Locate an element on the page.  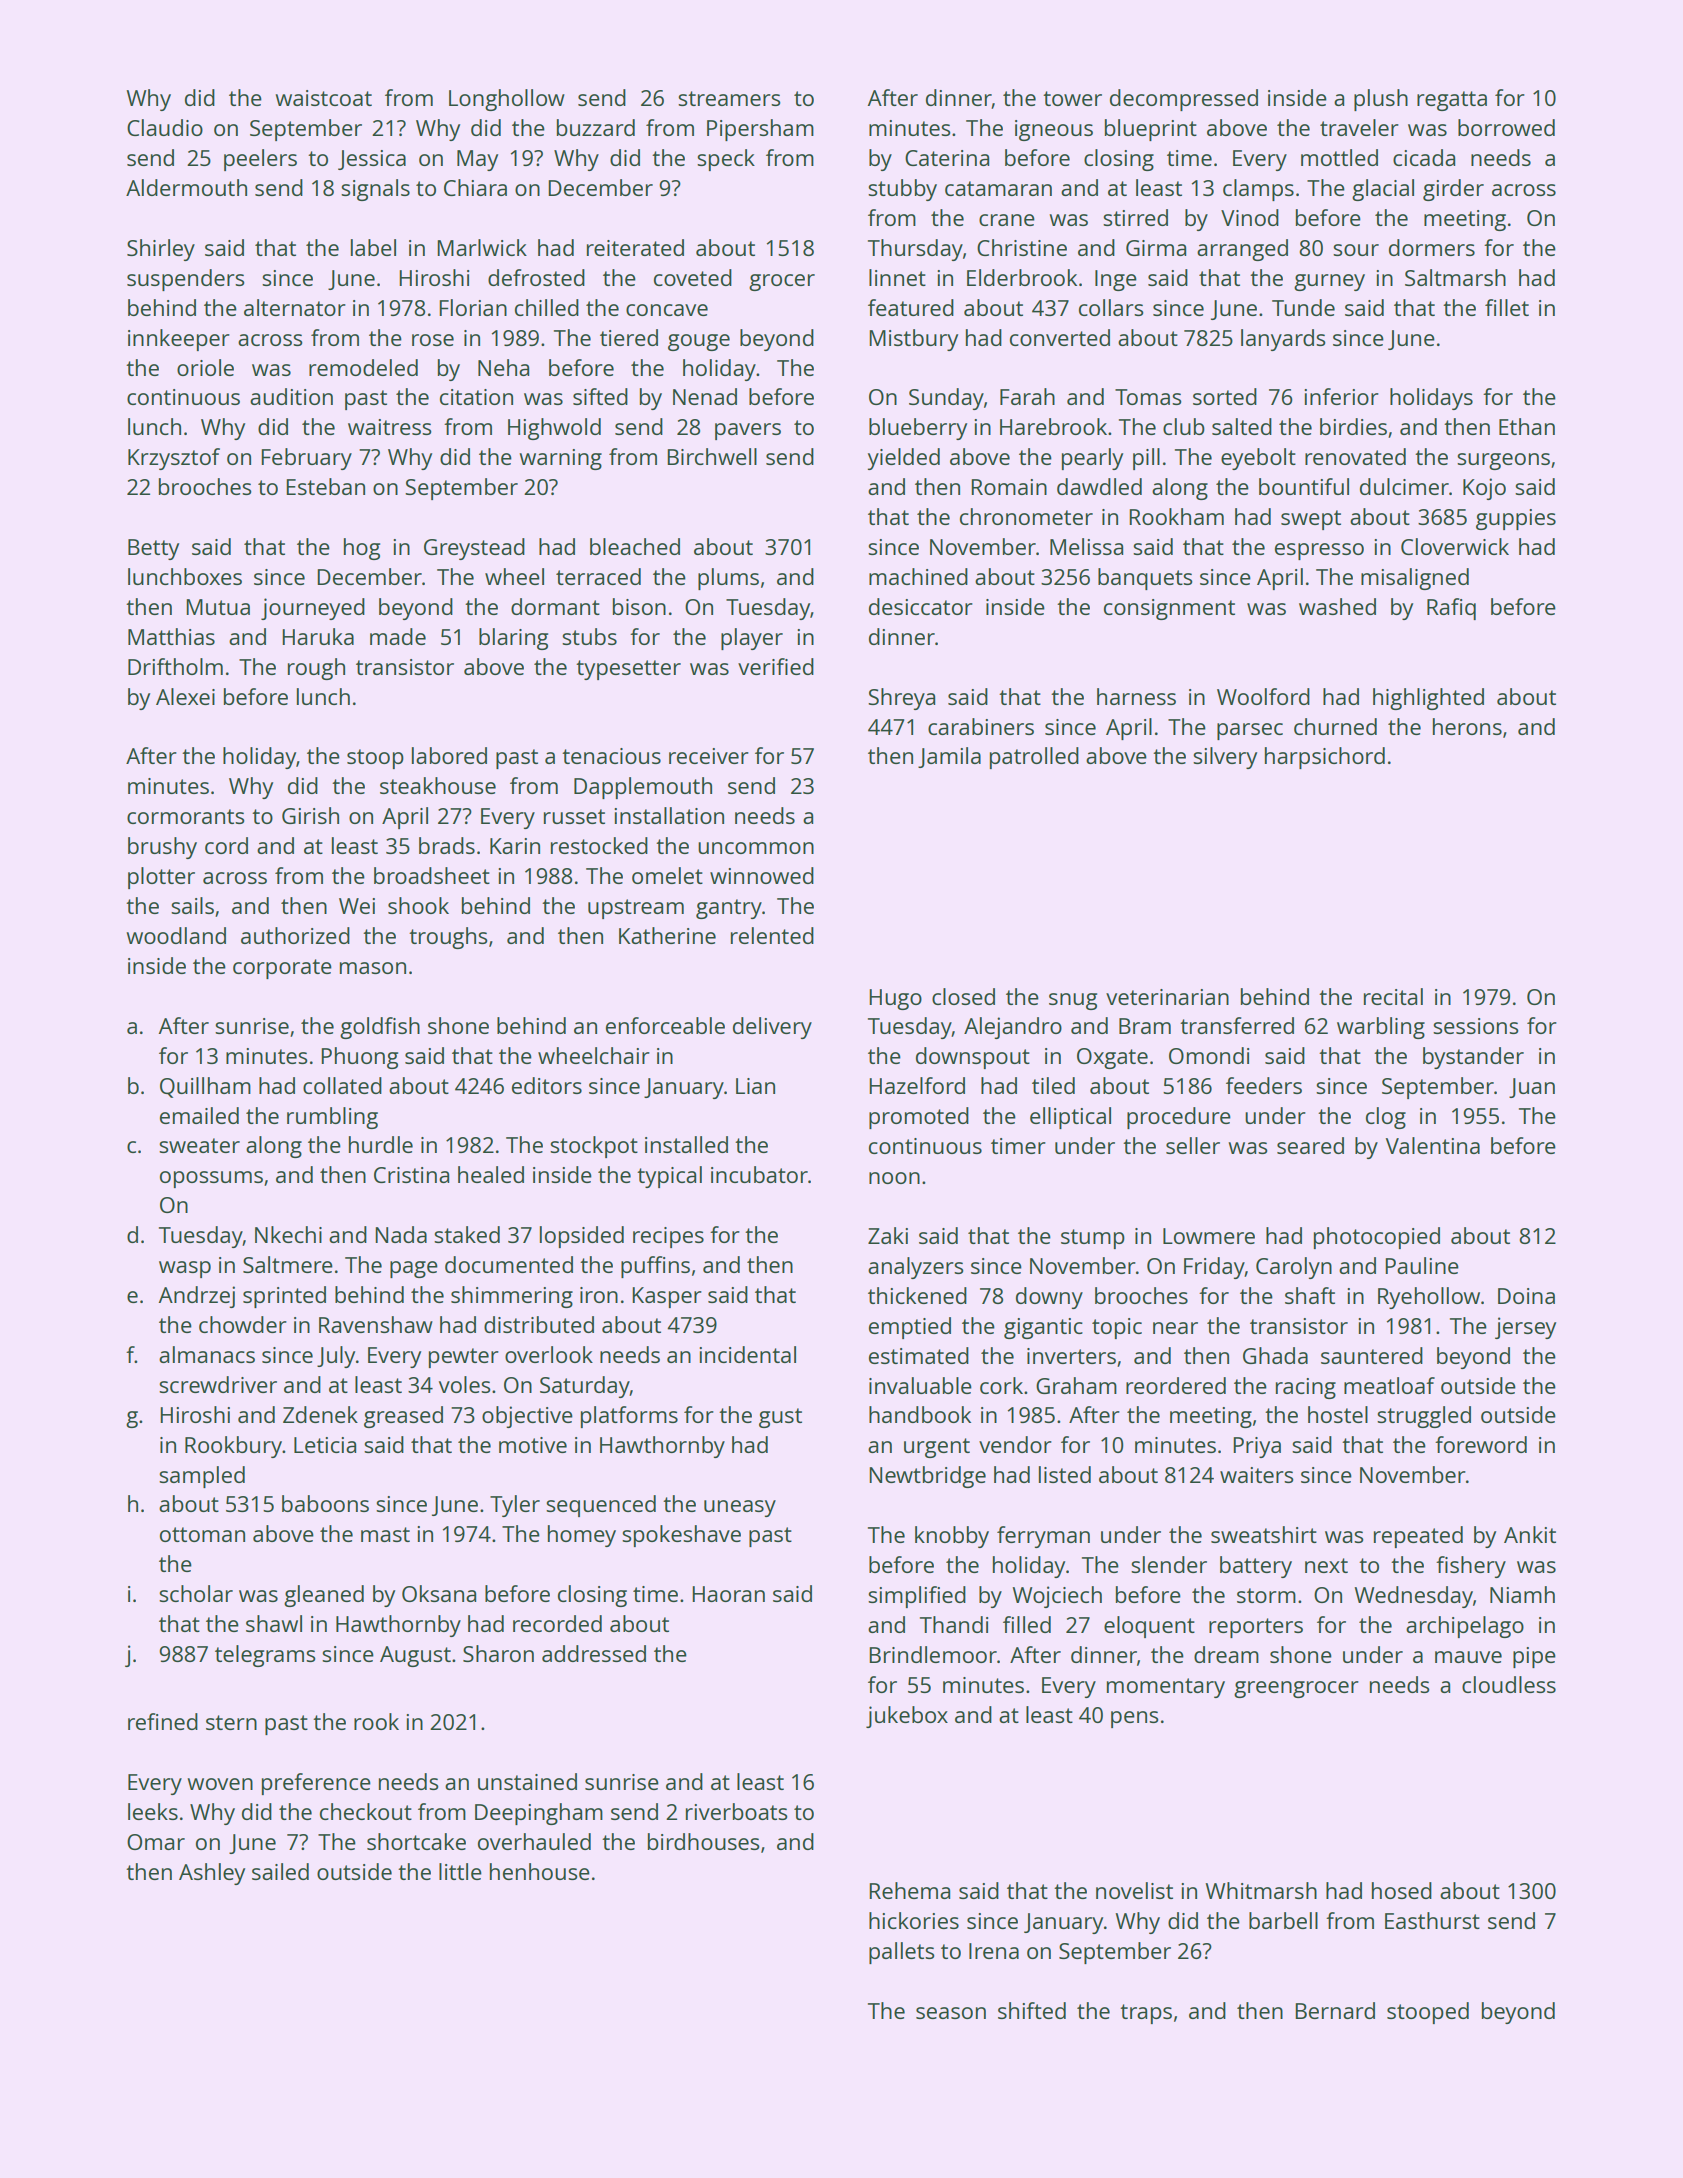
Claudio is located at coordinates (165, 127).
